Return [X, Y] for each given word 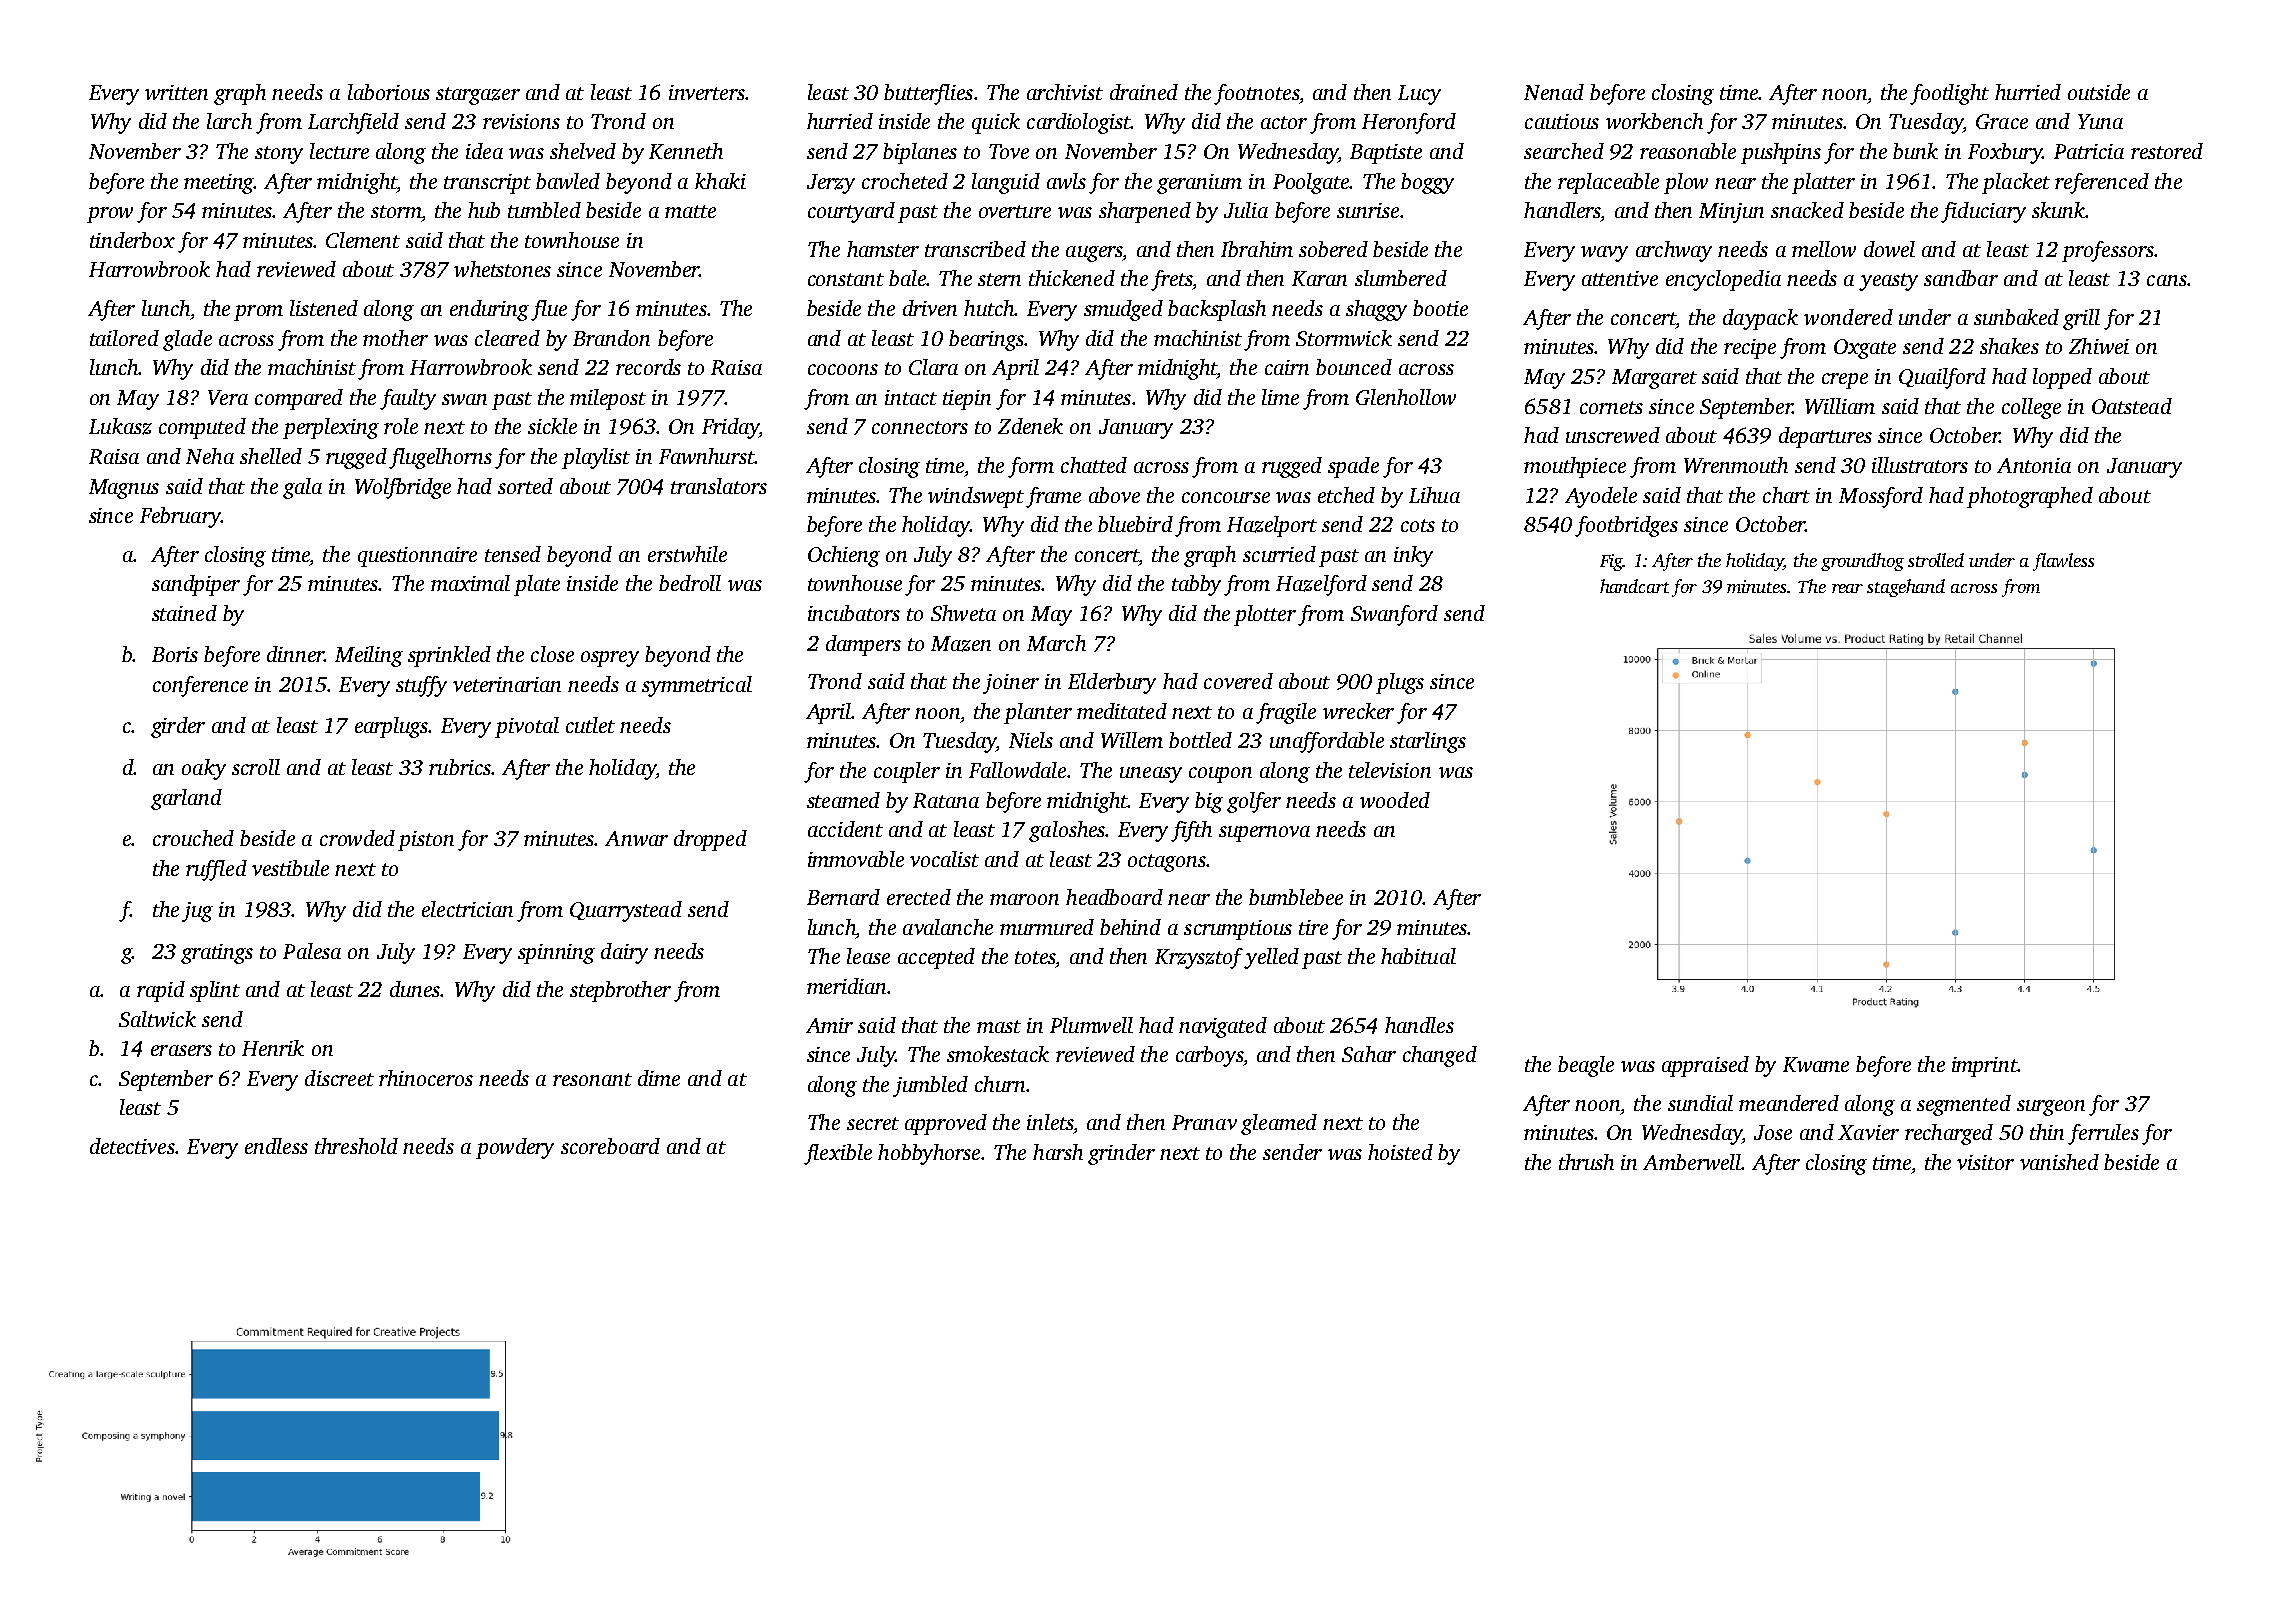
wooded [1395, 800]
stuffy [421, 686]
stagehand [1906, 588]
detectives [132, 1146]
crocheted [905, 181]
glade [187, 340]
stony [279, 155]
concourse [1226, 497]
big [1209, 802]
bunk [1915, 151]
